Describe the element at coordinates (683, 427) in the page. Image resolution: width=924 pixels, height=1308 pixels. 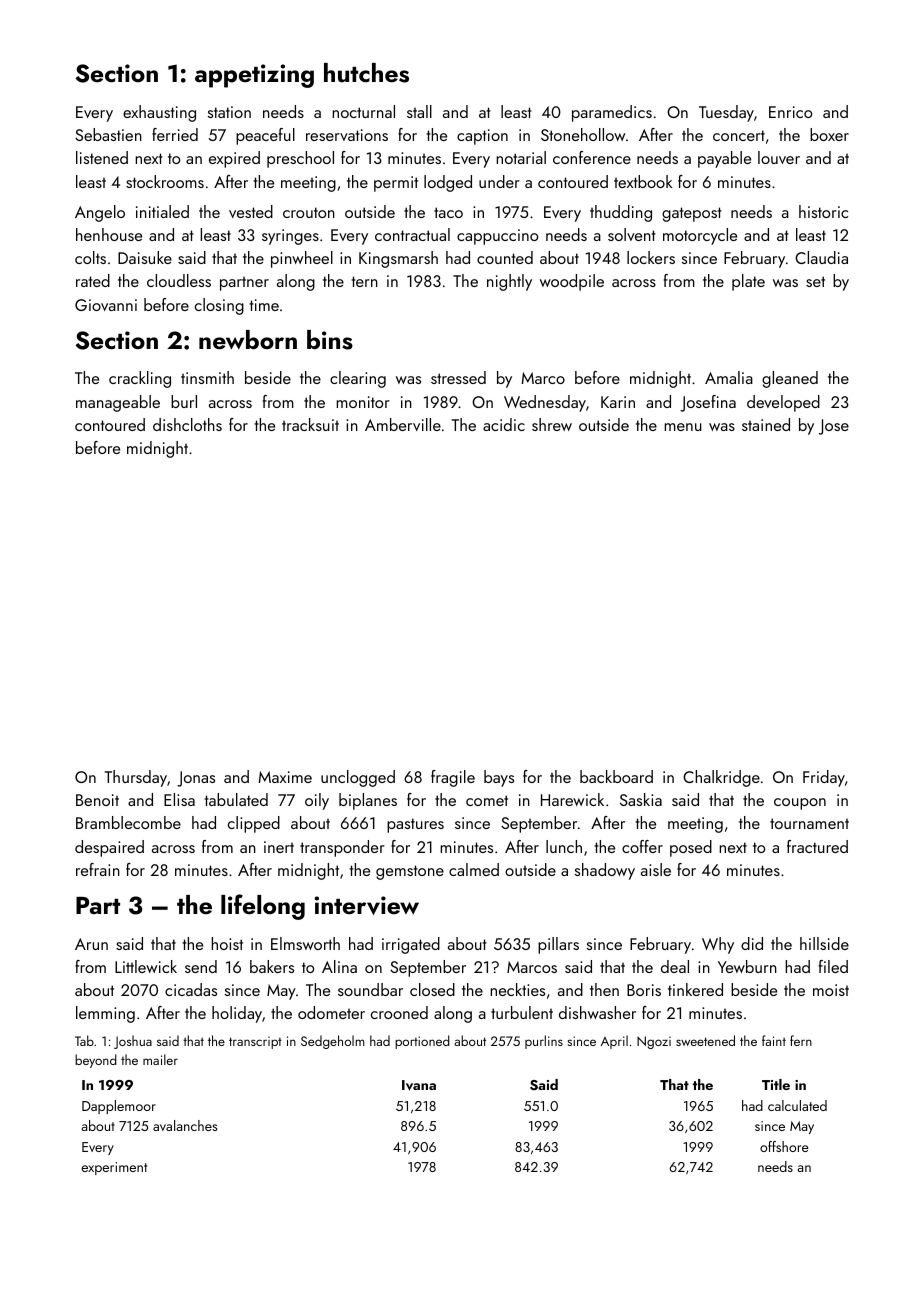
I see `menu` at that location.
